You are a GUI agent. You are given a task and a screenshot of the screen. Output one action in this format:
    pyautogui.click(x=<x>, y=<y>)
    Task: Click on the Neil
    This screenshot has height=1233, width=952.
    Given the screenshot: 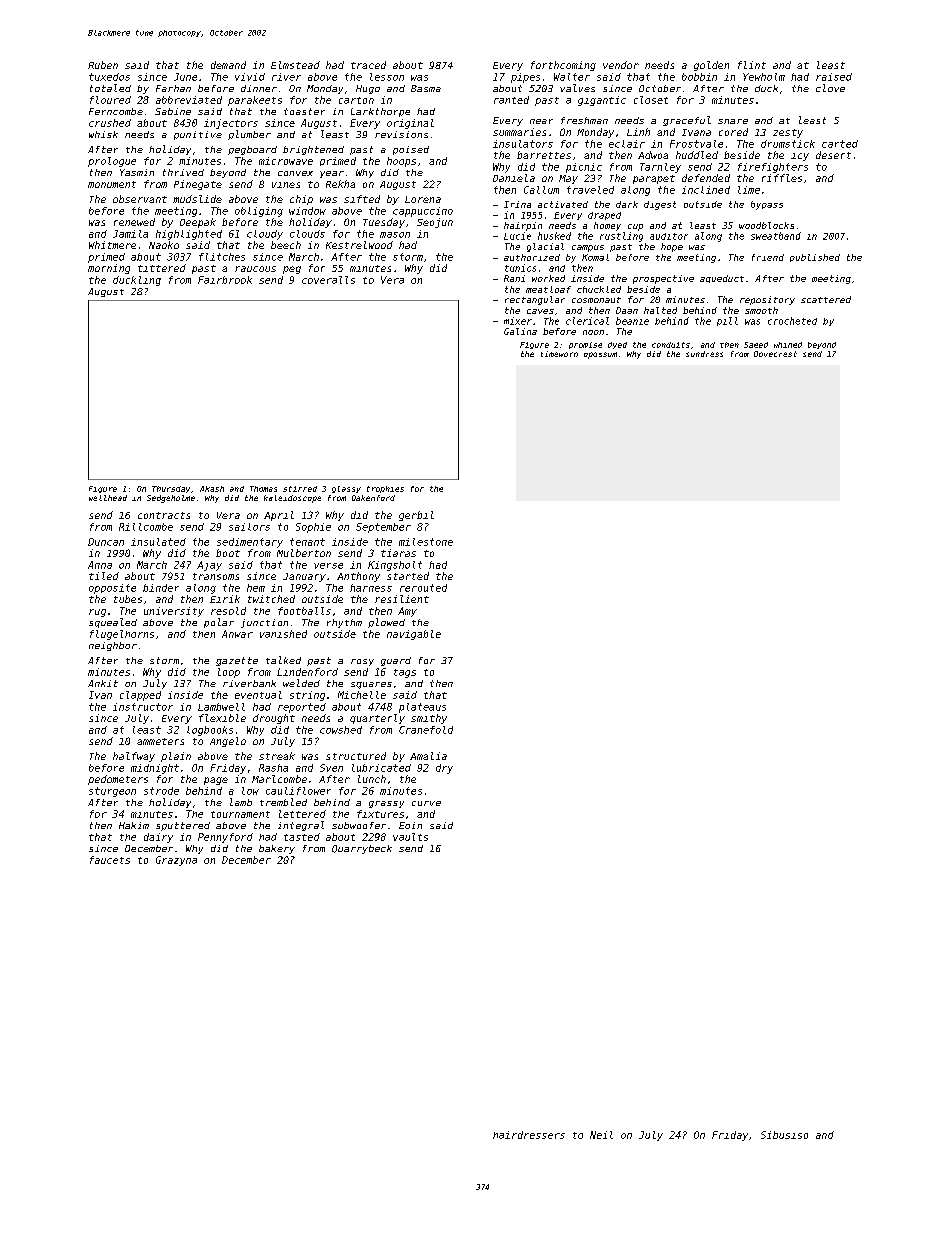 What is the action you would take?
    pyautogui.click(x=601, y=1135)
